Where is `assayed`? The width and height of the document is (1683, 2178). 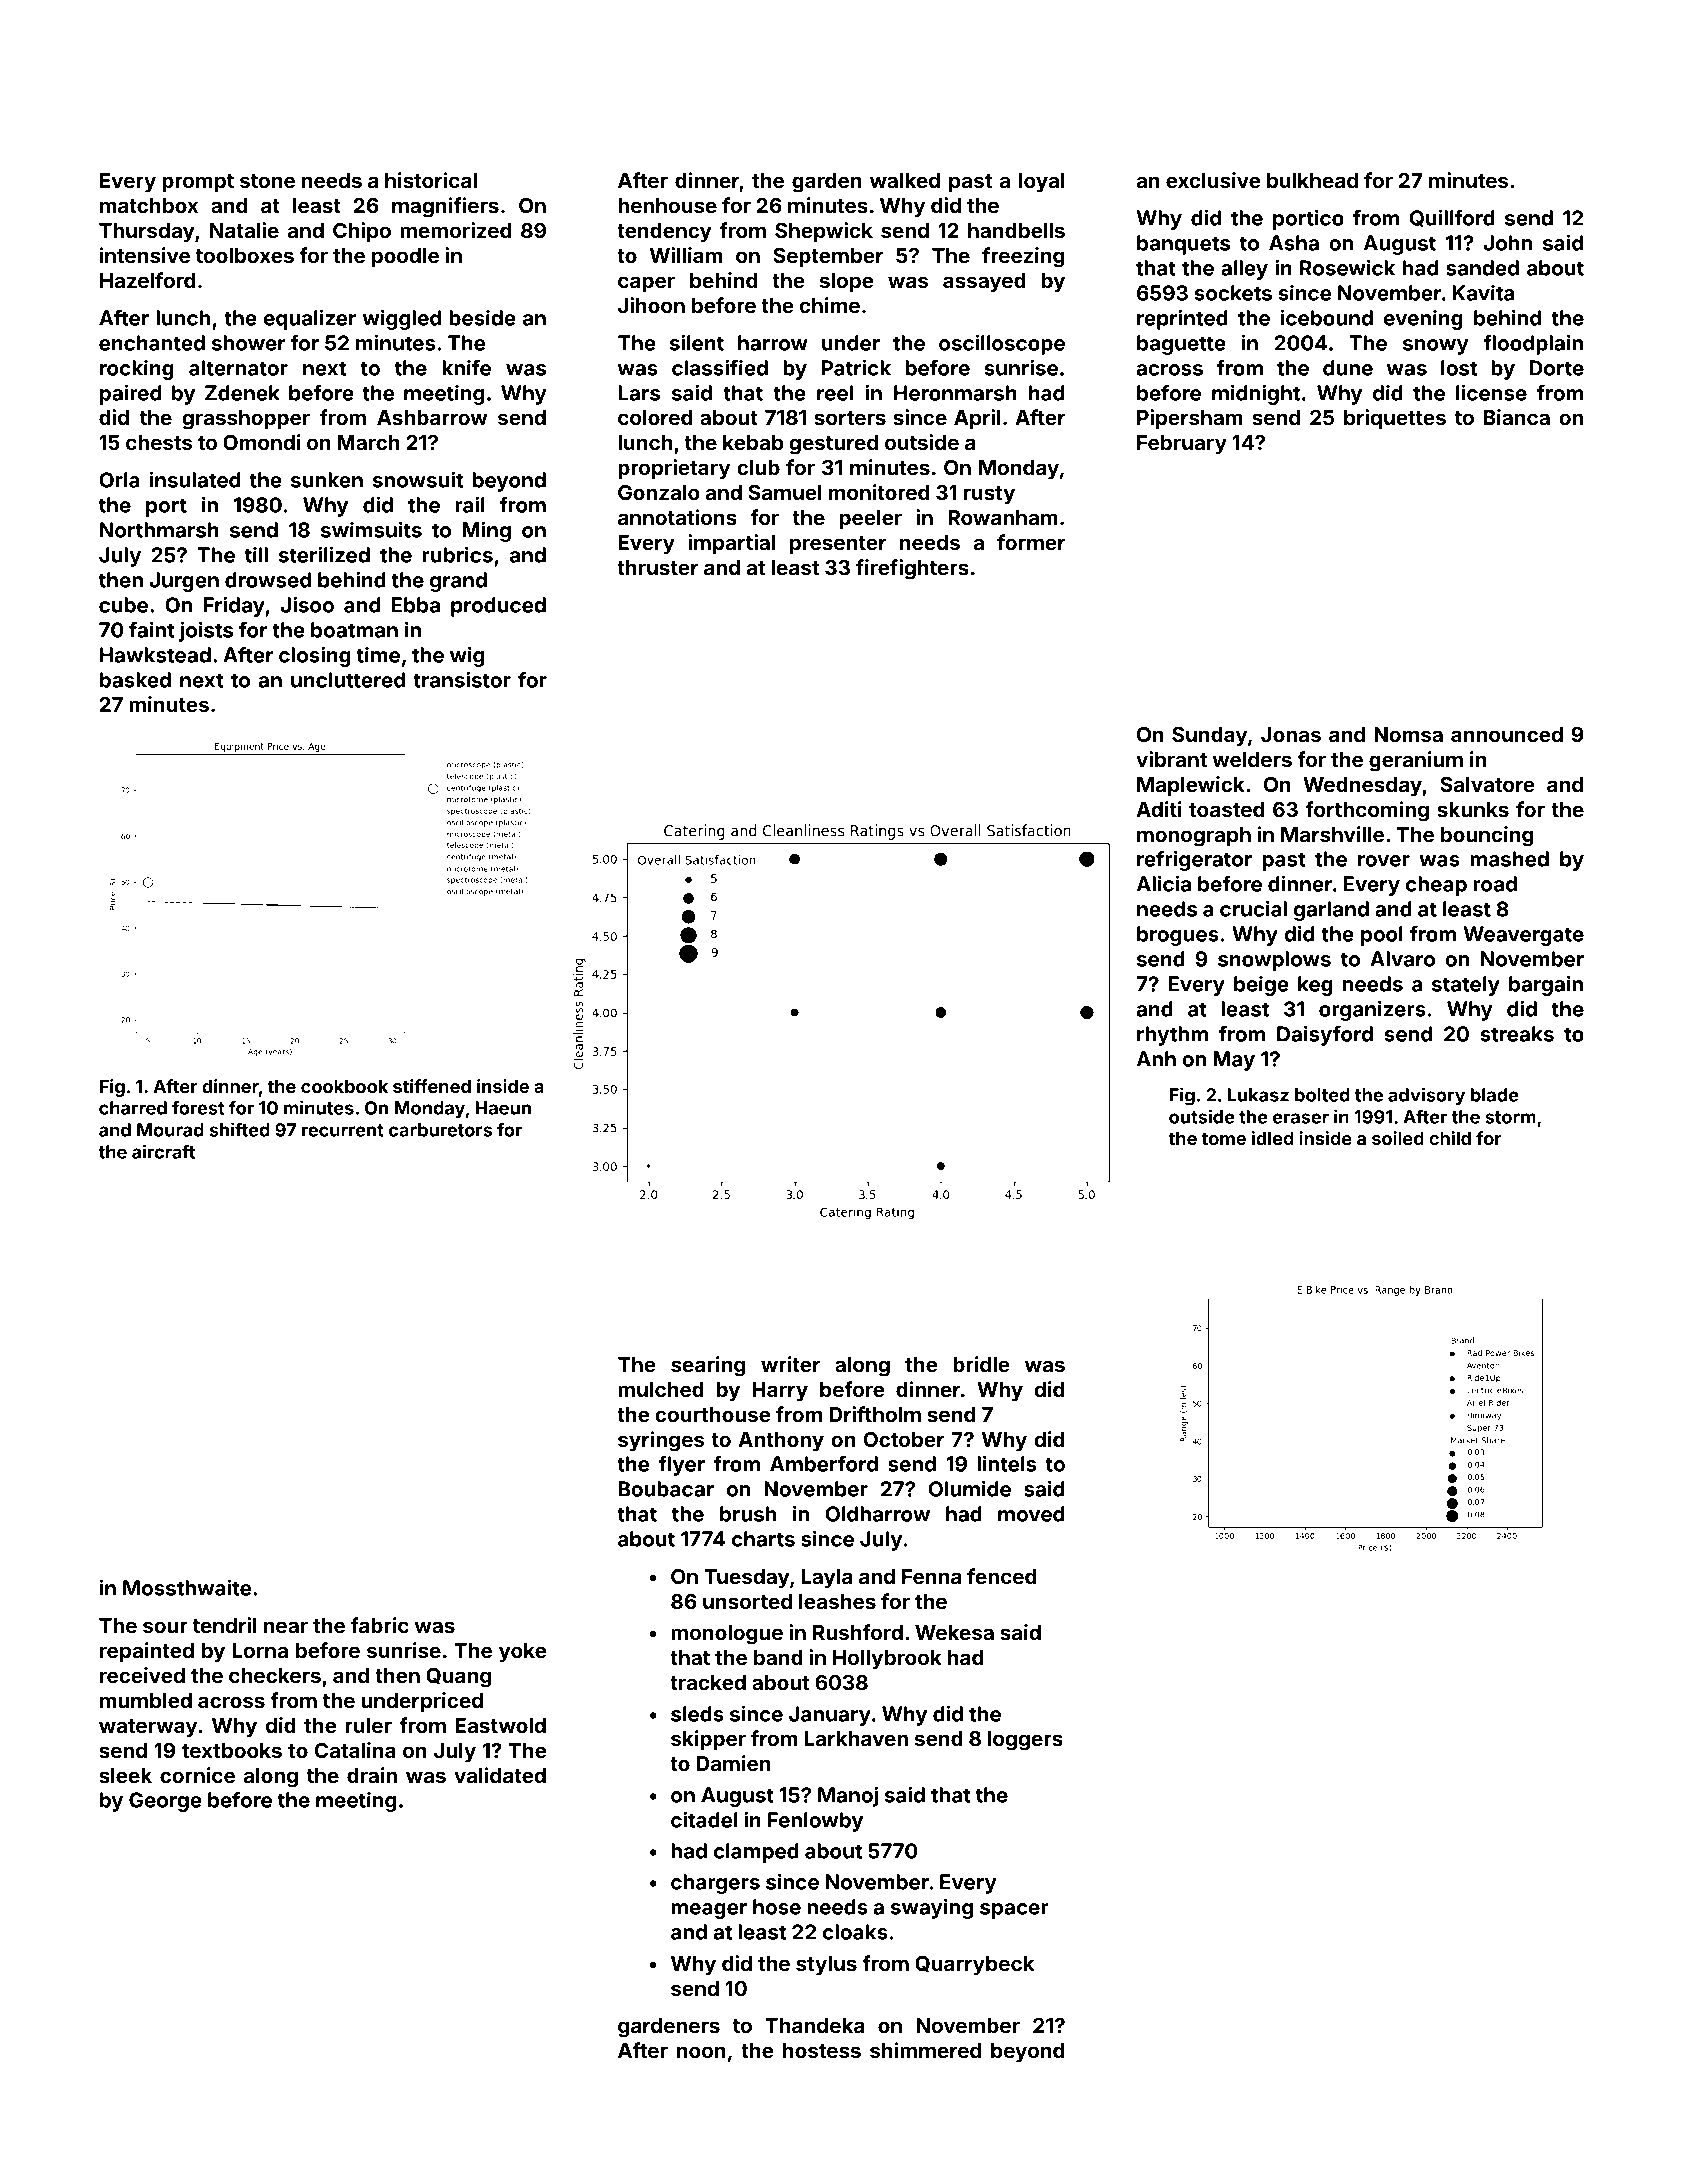 assayed is located at coordinates (984, 283).
